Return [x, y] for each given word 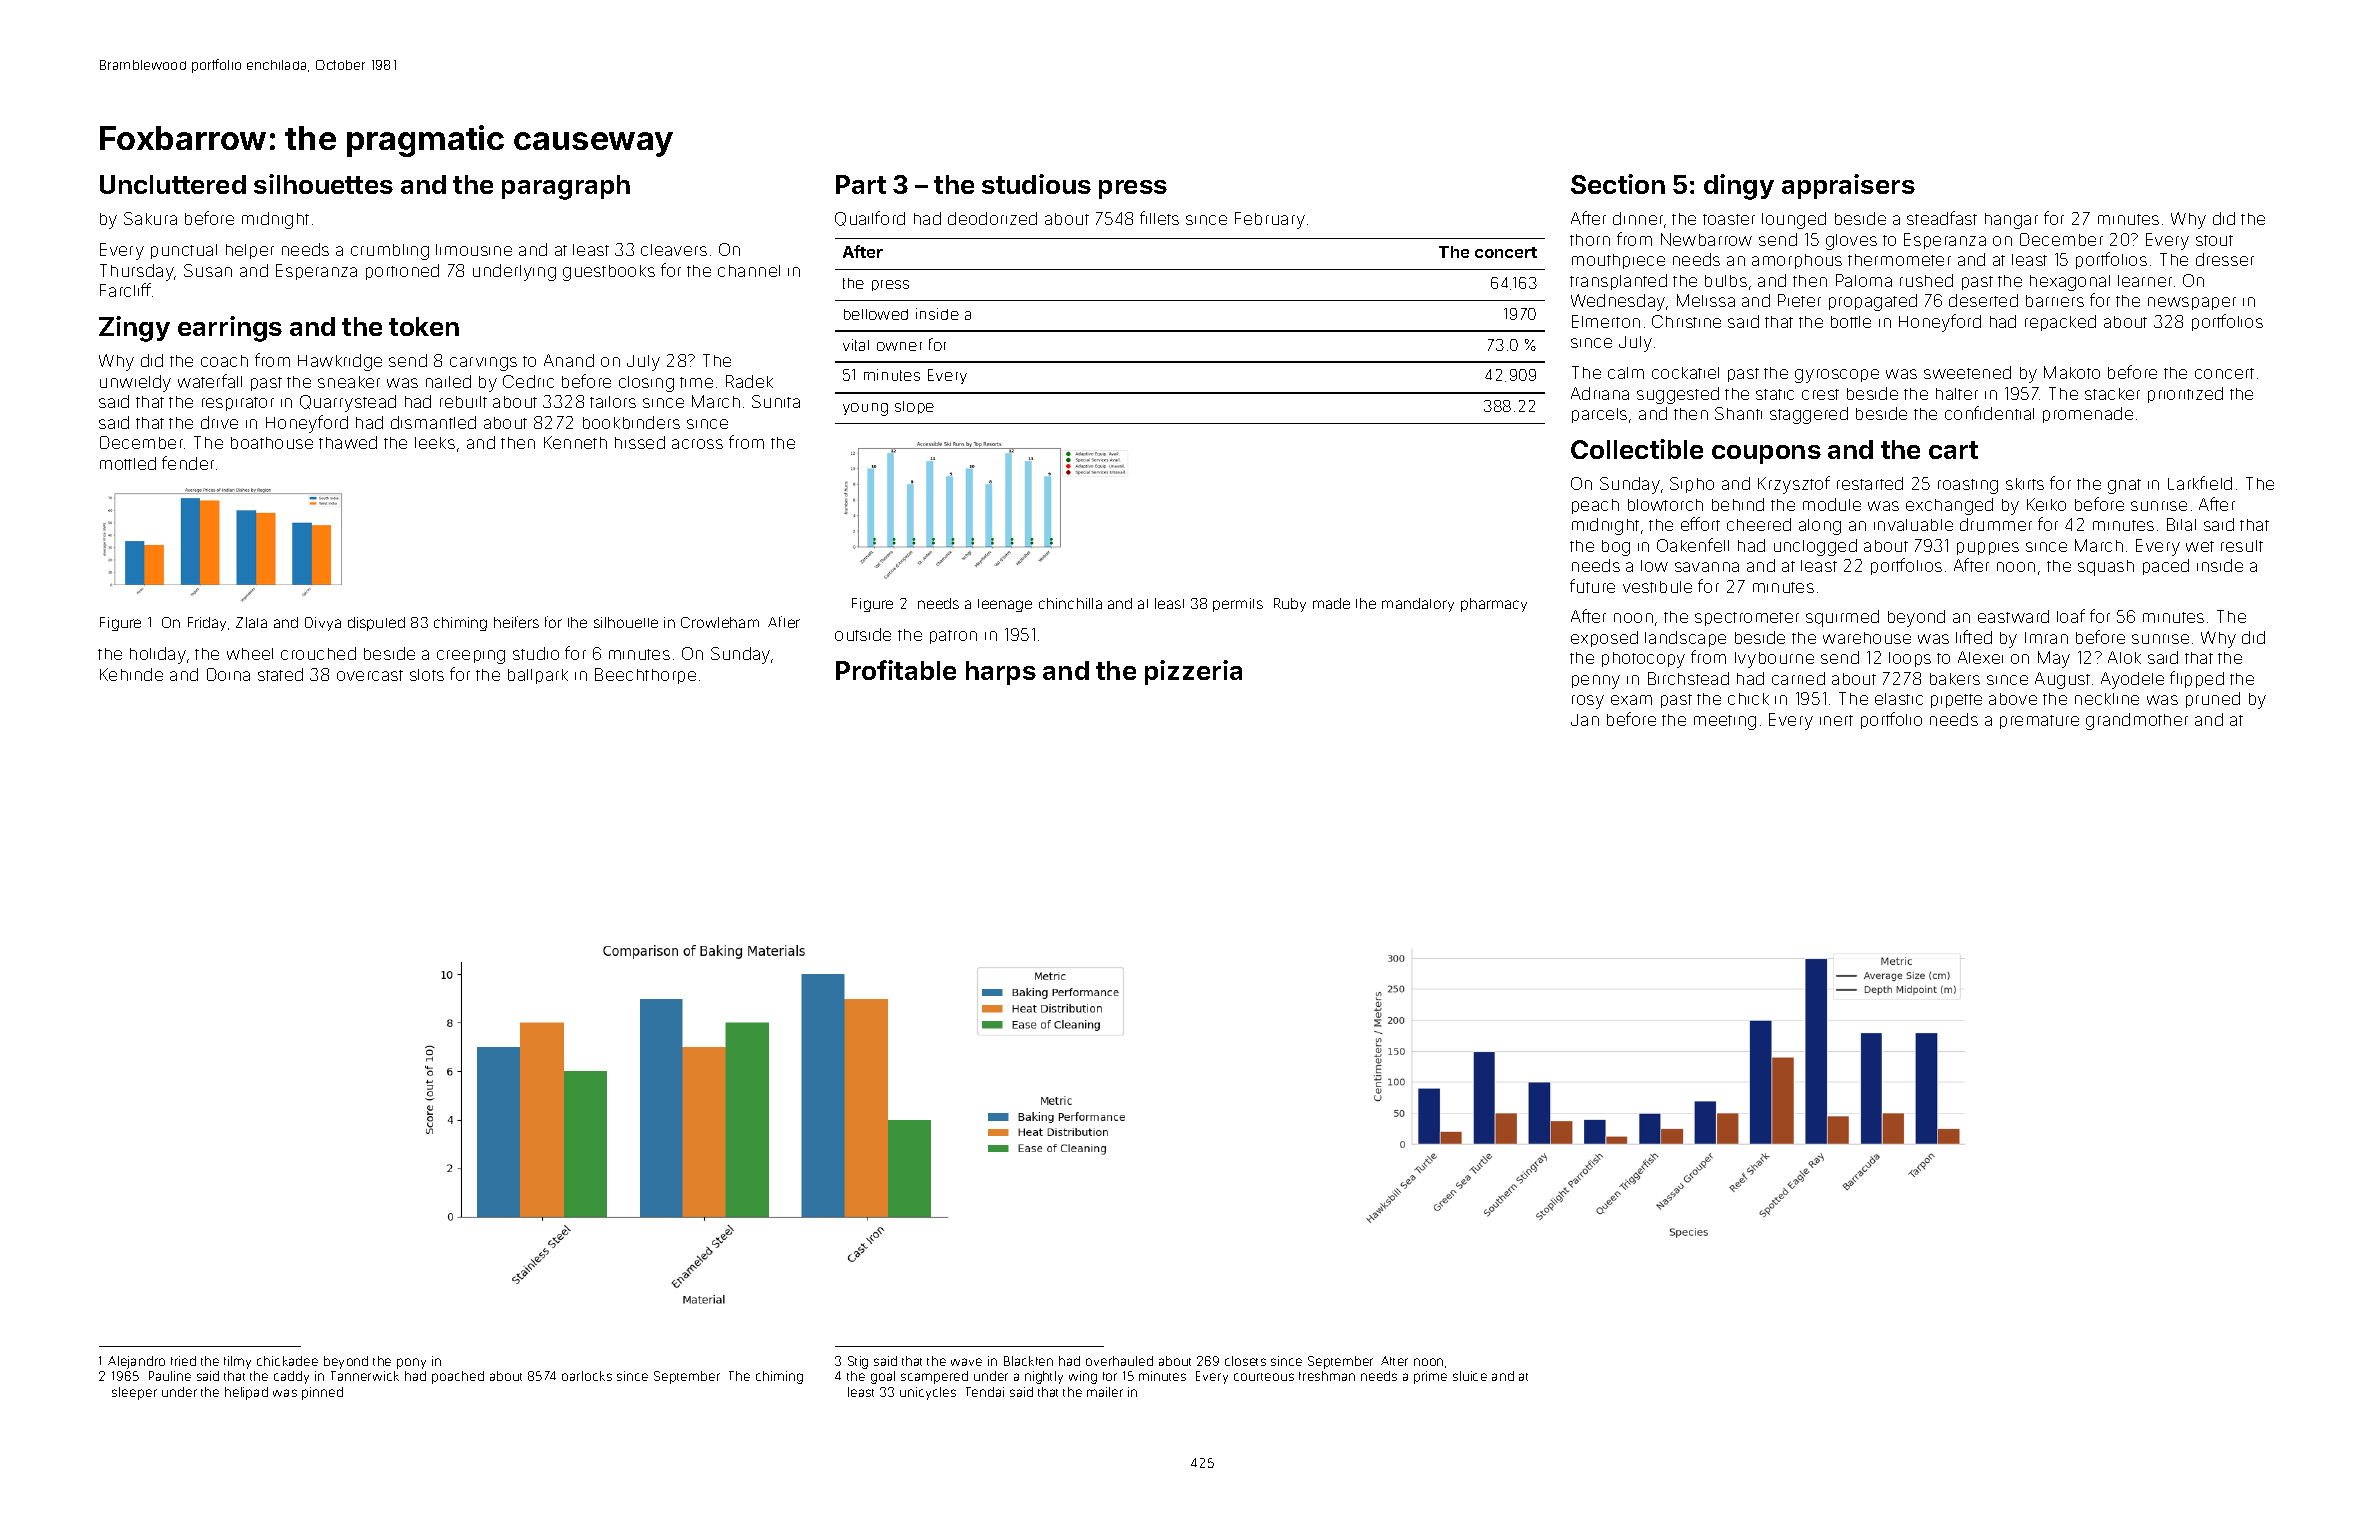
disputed [376, 624]
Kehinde [131, 674]
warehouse [1867, 638]
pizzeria [1193, 672]
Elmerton [1606, 321]
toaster [1729, 219]
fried [183, 1361]
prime [1430, 1377]
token [424, 326]
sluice [1470, 1376]
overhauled [1119, 1361]
